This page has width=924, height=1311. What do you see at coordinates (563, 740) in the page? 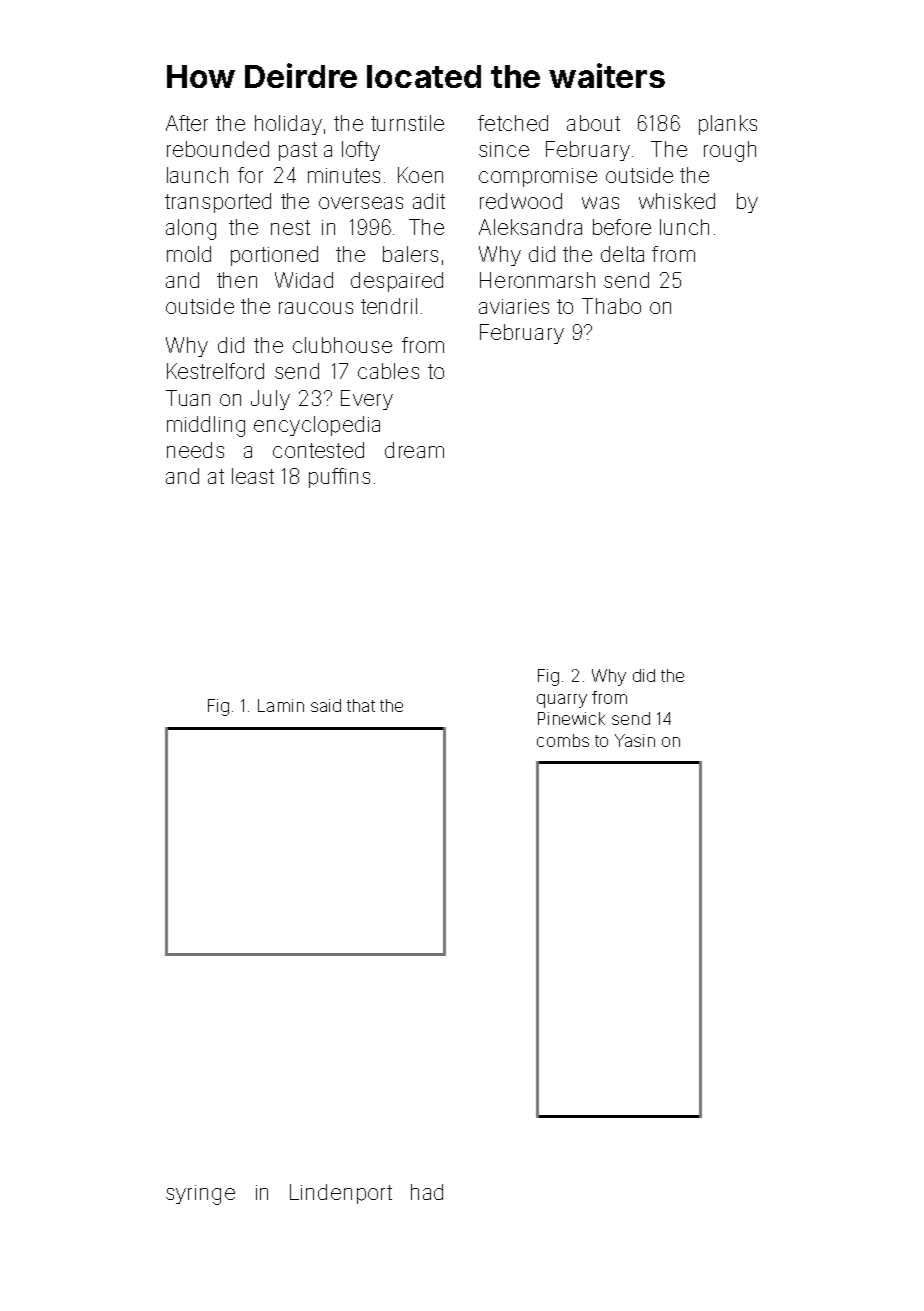
I see `combs` at bounding box center [563, 740].
